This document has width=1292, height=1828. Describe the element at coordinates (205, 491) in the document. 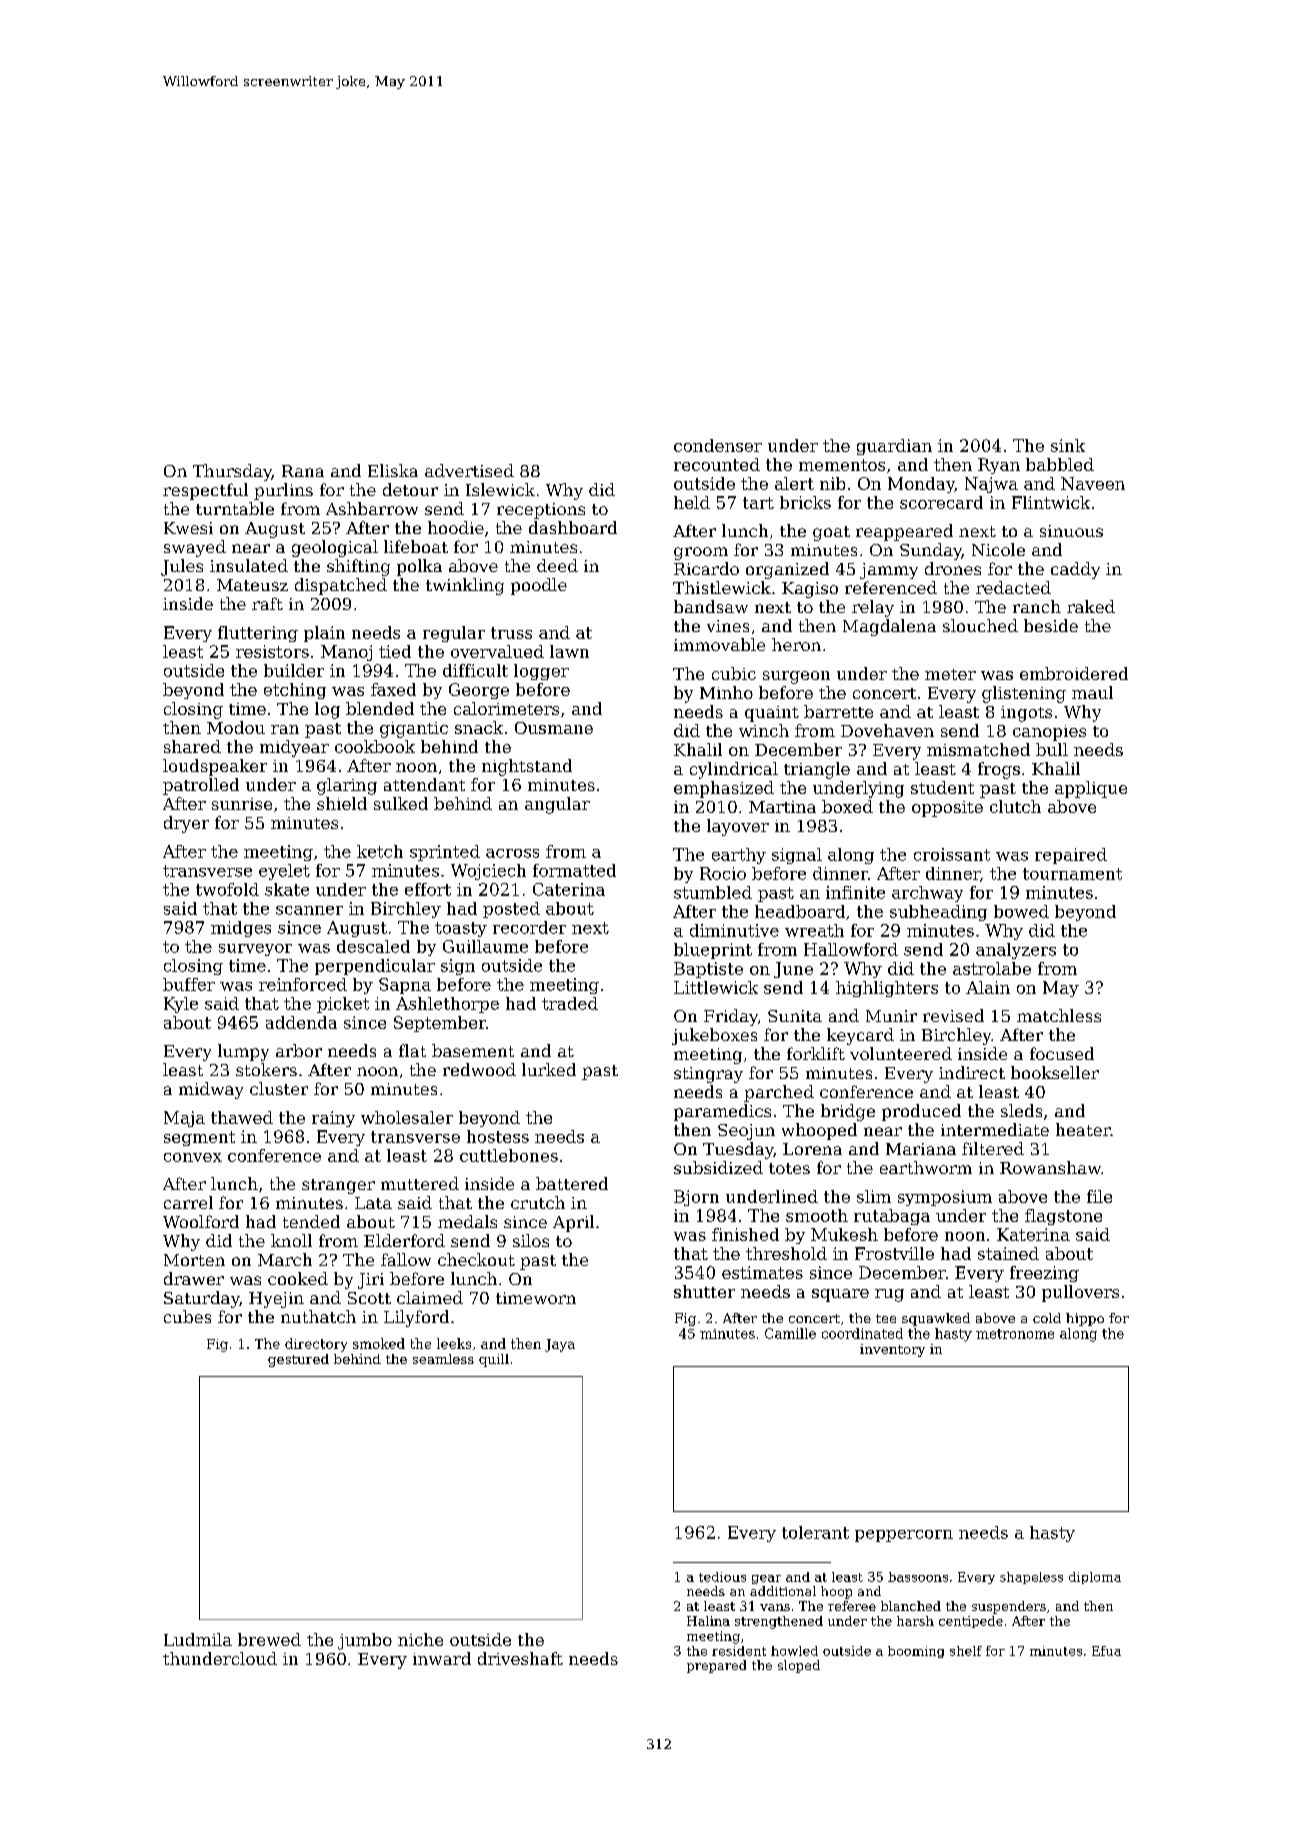

I see `respectful` at that location.
